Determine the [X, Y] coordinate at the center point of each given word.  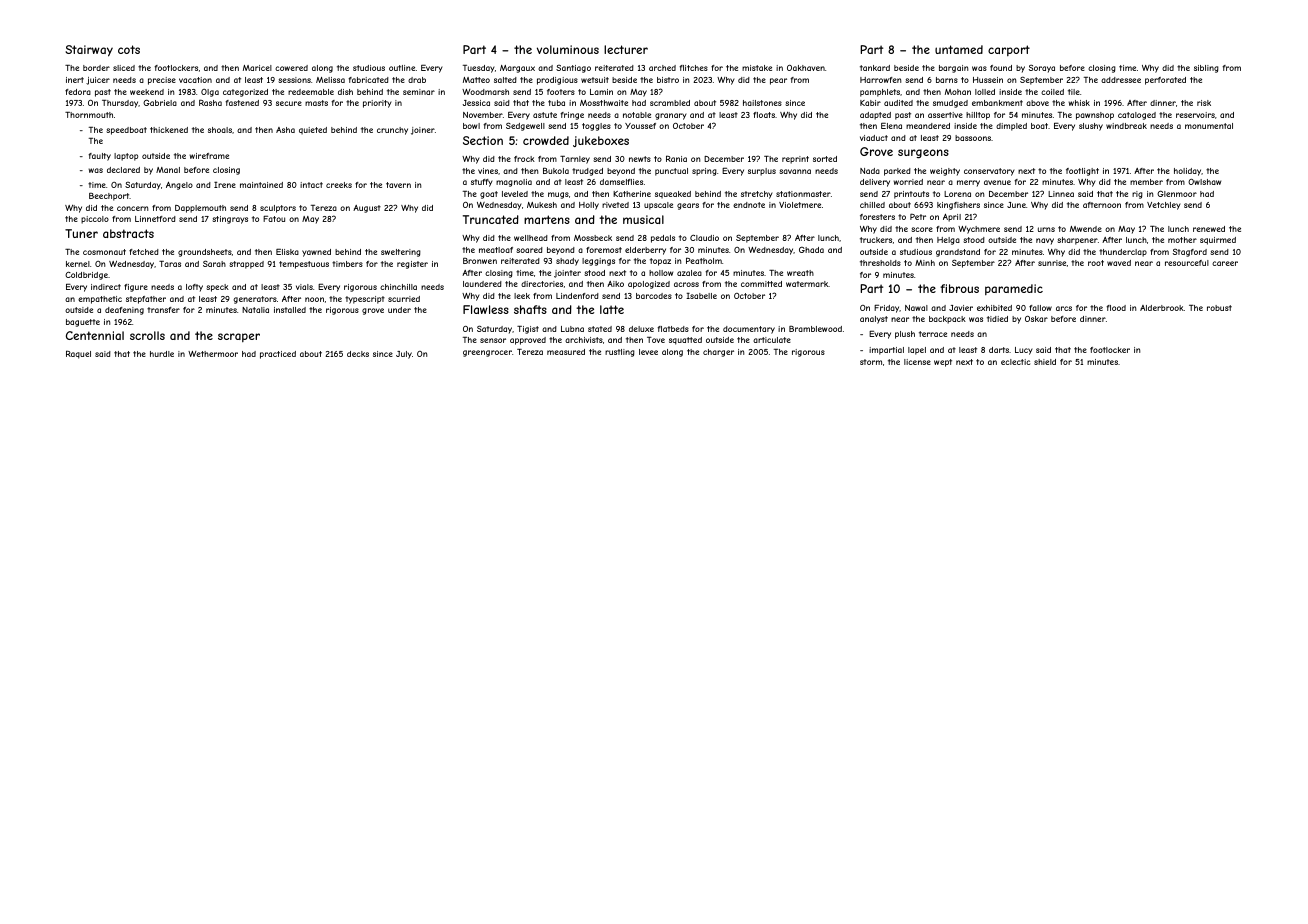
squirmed [1218, 241]
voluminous [568, 49]
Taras [170, 264]
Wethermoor [213, 354]
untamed [959, 49]
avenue [997, 182]
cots [129, 49]
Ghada [811, 249]
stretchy [757, 195]
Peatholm [704, 260]
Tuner [81, 233]
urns [1046, 229]
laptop [126, 157]
